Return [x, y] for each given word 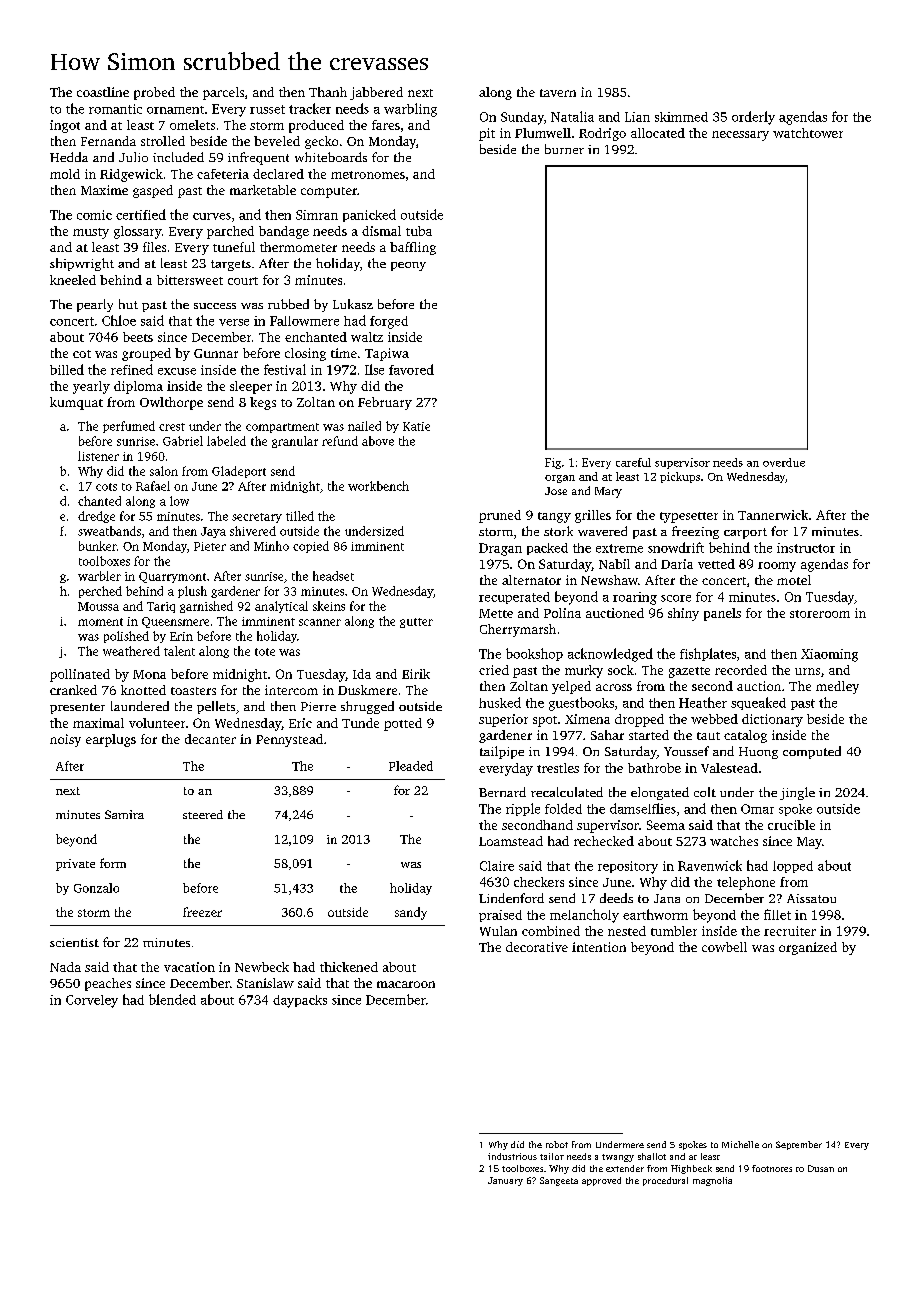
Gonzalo [96, 888]
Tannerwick [773, 515]
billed [67, 369]
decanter [210, 739]
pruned [500, 516]
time [344, 353]
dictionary [772, 720]
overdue [784, 462]
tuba [419, 231]
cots [106, 487]
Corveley [92, 1001]
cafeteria [223, 174]
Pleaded [411, 766]
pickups [680, 477]
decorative [537, 947]
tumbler [674, 931]
